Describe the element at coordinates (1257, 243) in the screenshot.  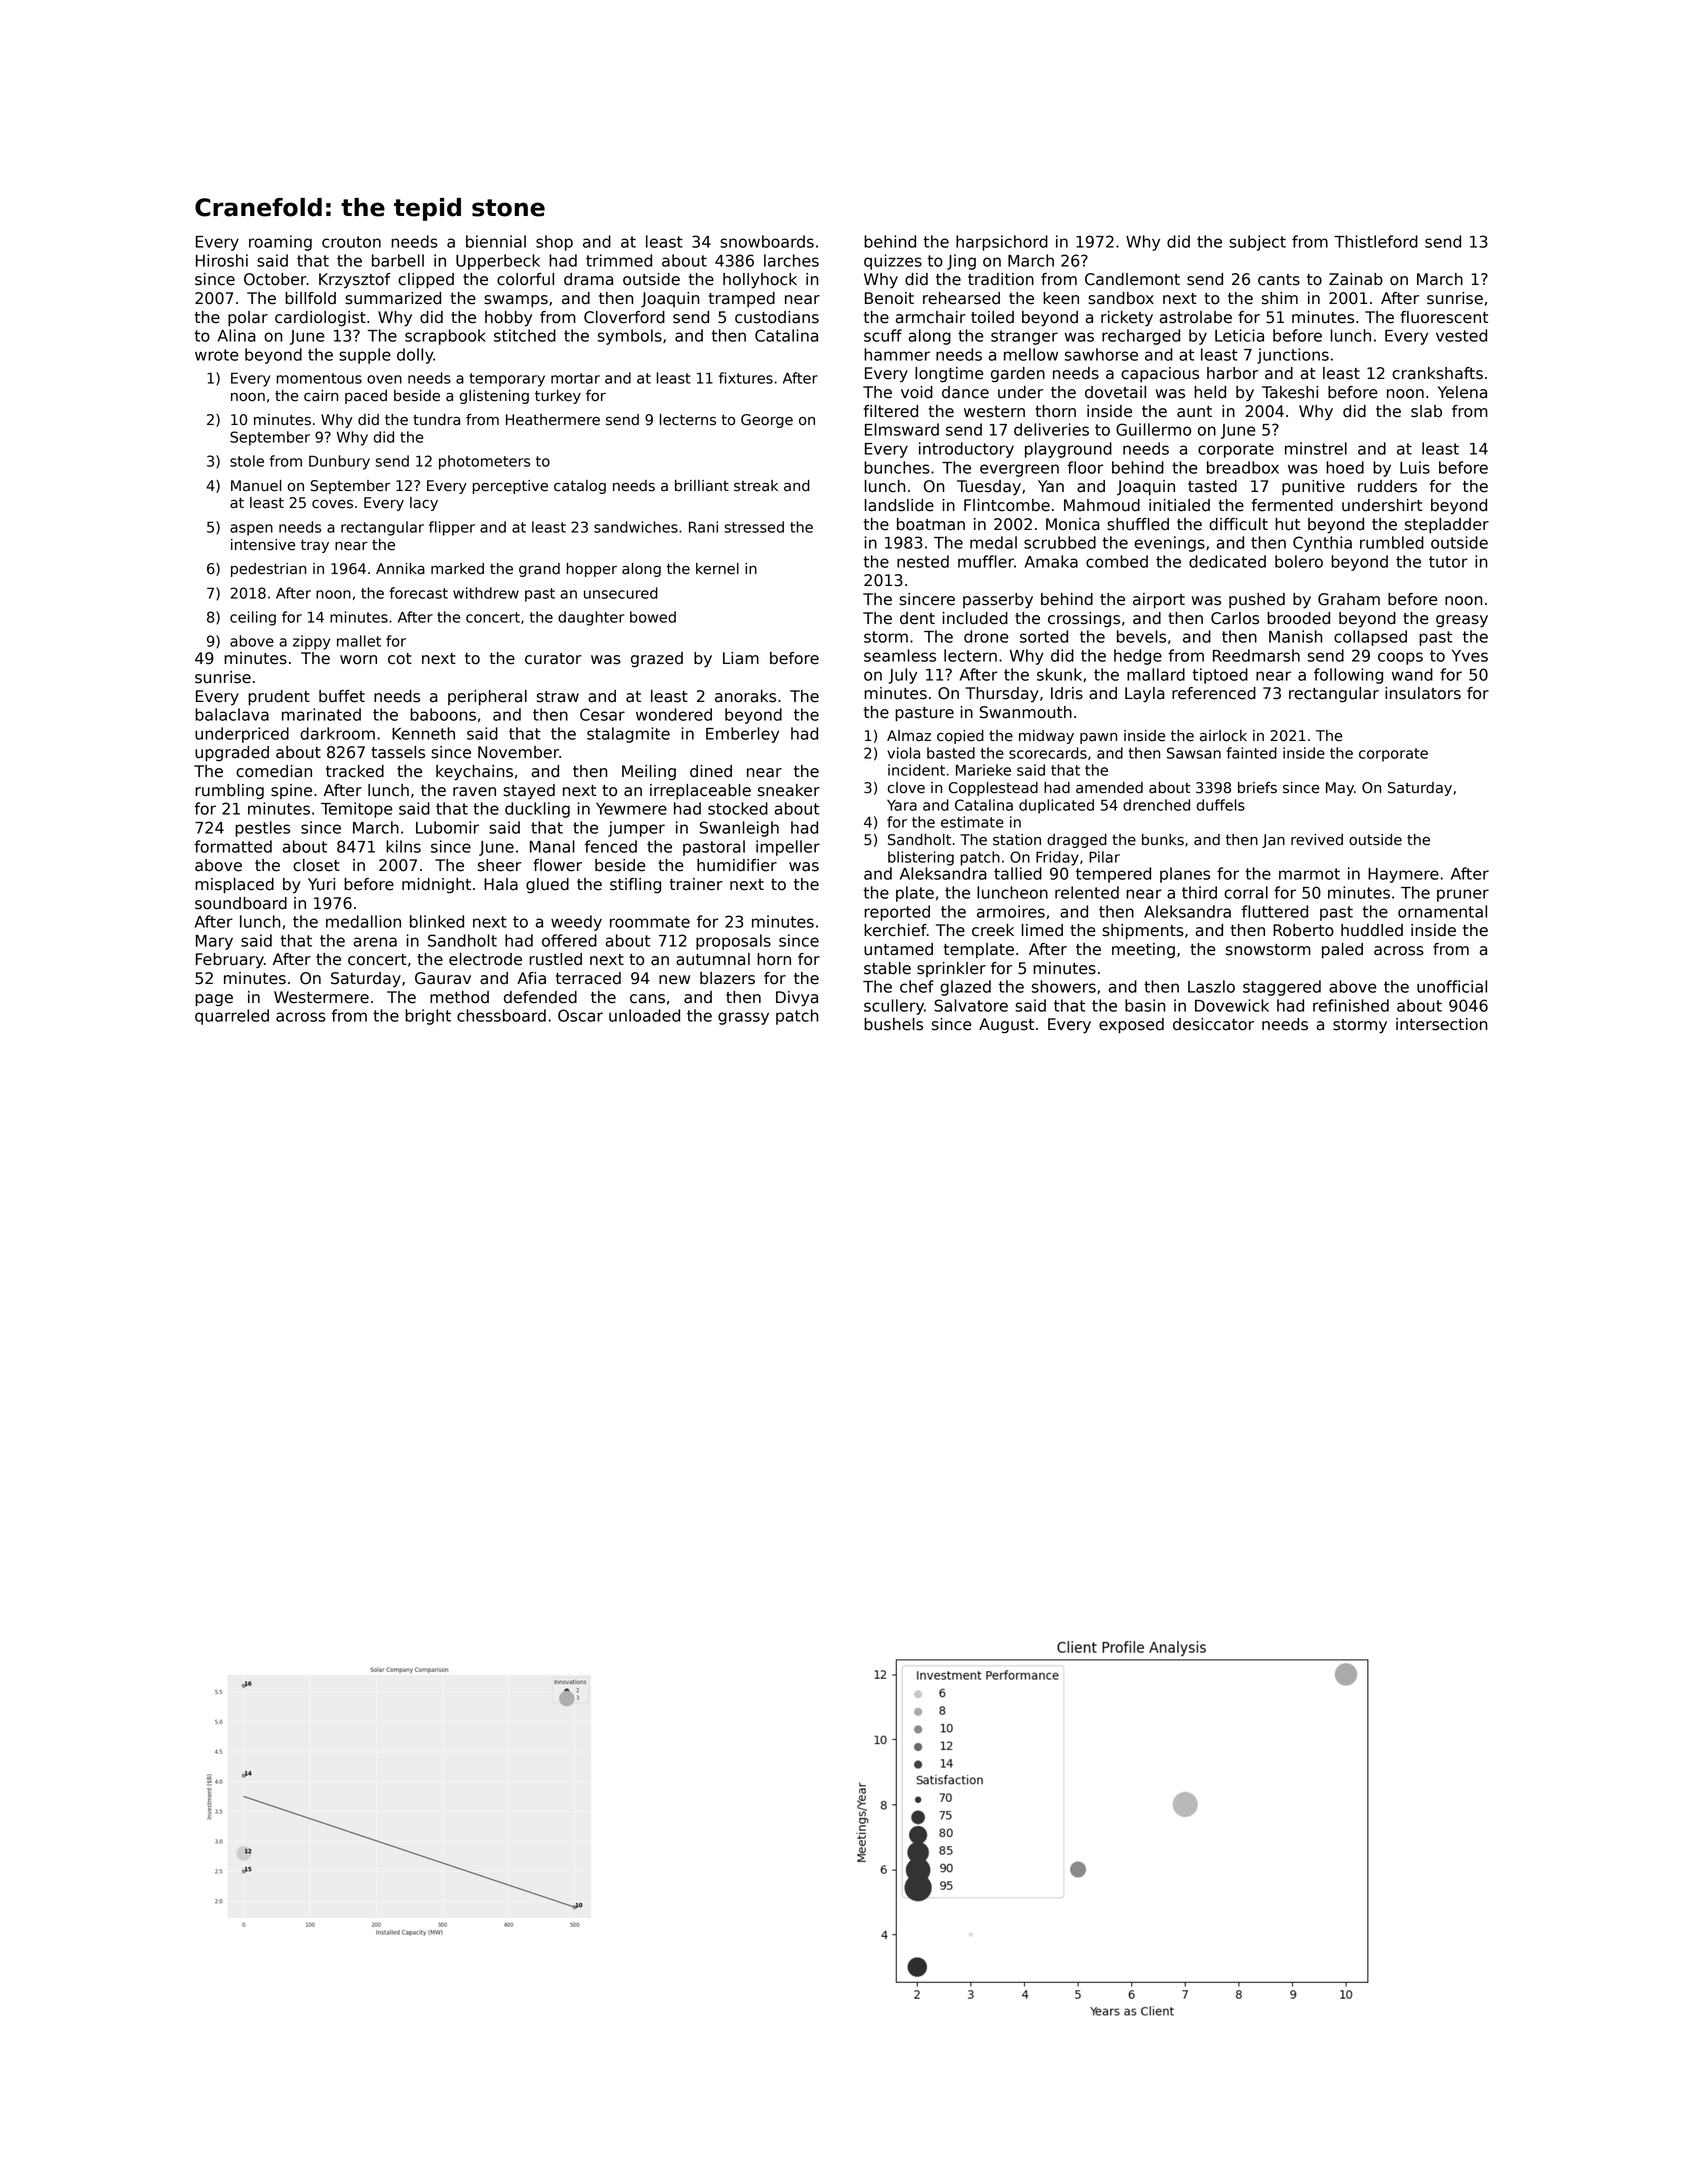
I see `subject` at that location.
